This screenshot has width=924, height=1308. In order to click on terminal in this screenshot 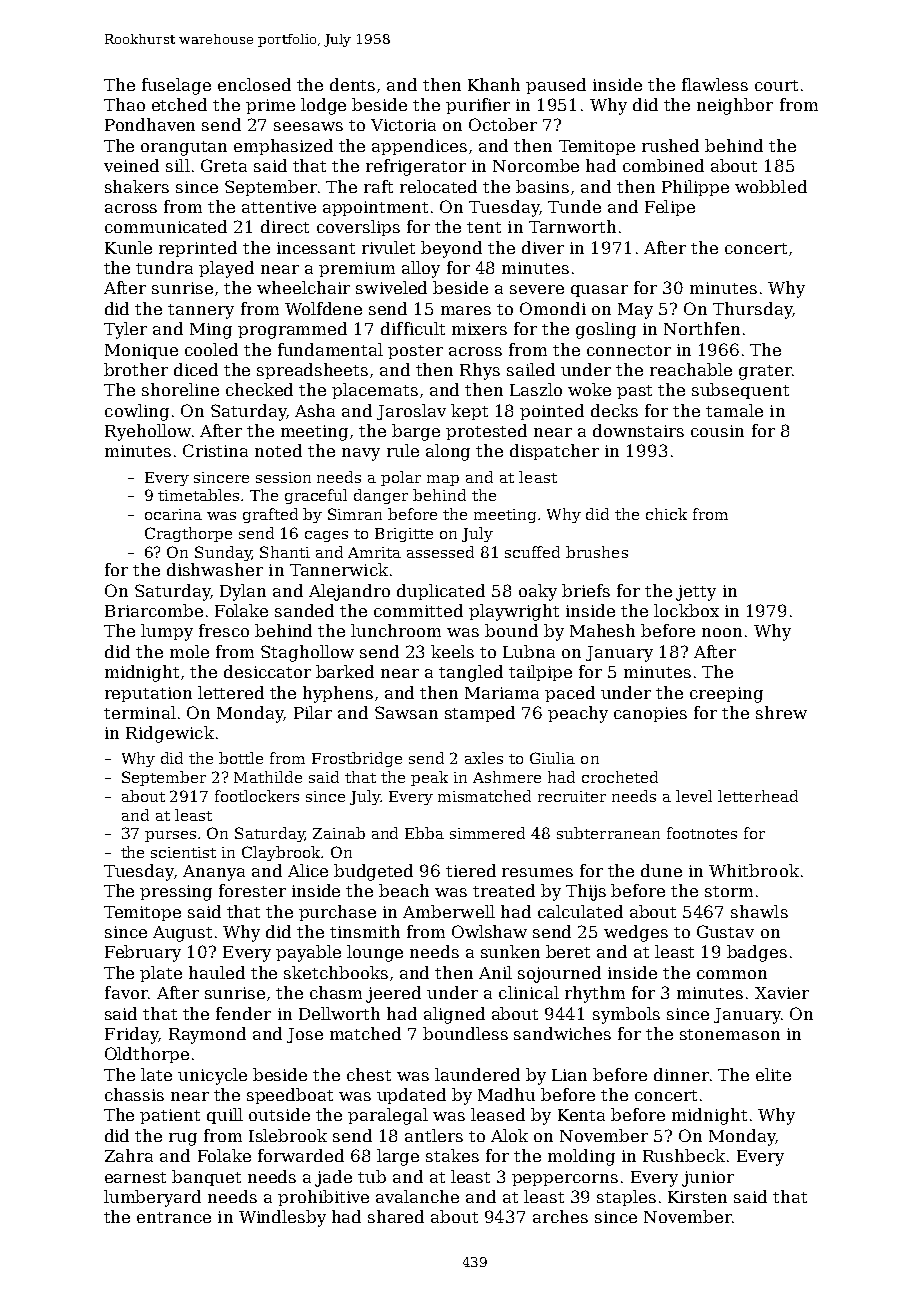, I will do `click(140, 712)`.
